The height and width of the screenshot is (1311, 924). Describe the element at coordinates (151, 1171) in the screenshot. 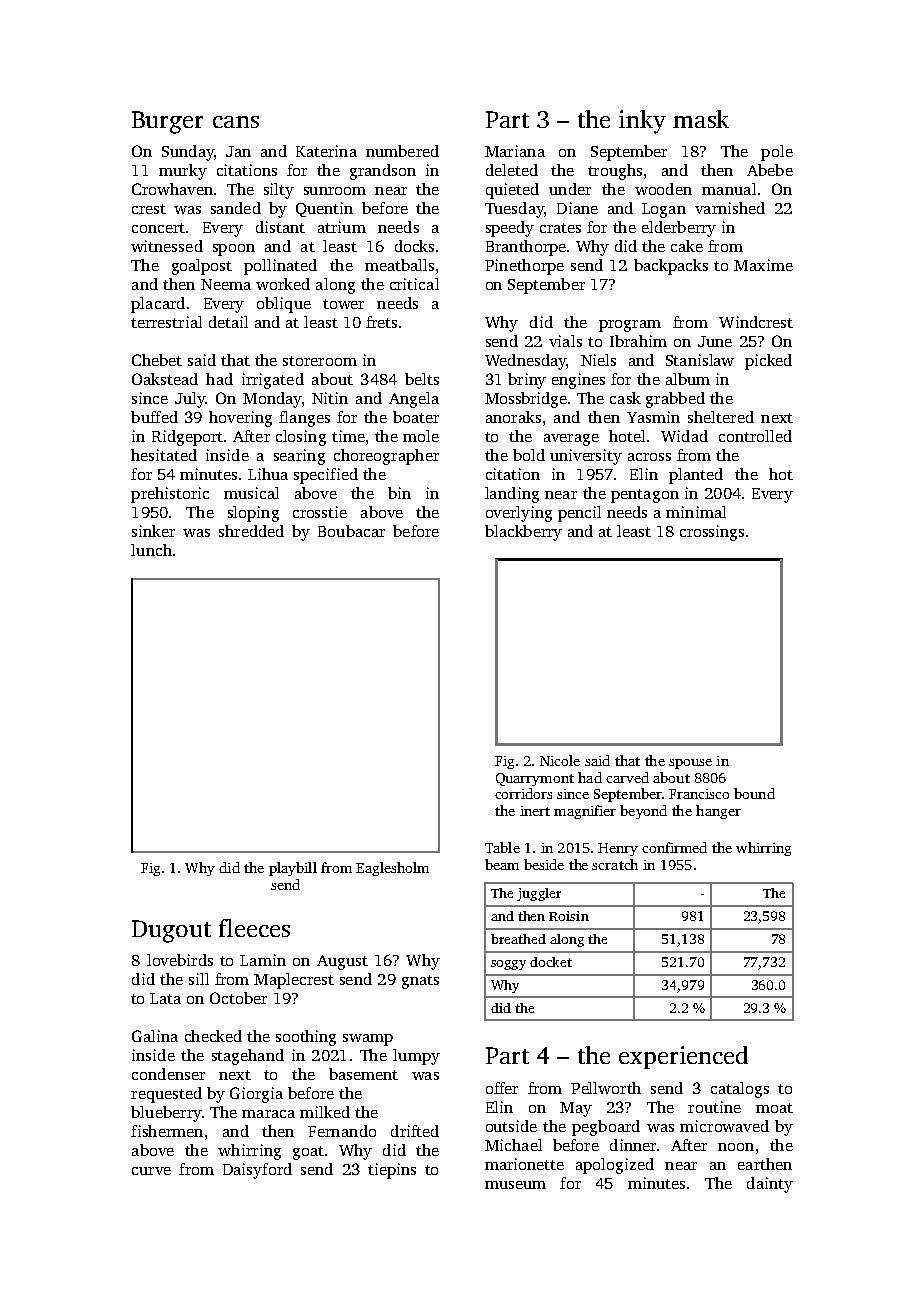

I see `curve` at that location.
